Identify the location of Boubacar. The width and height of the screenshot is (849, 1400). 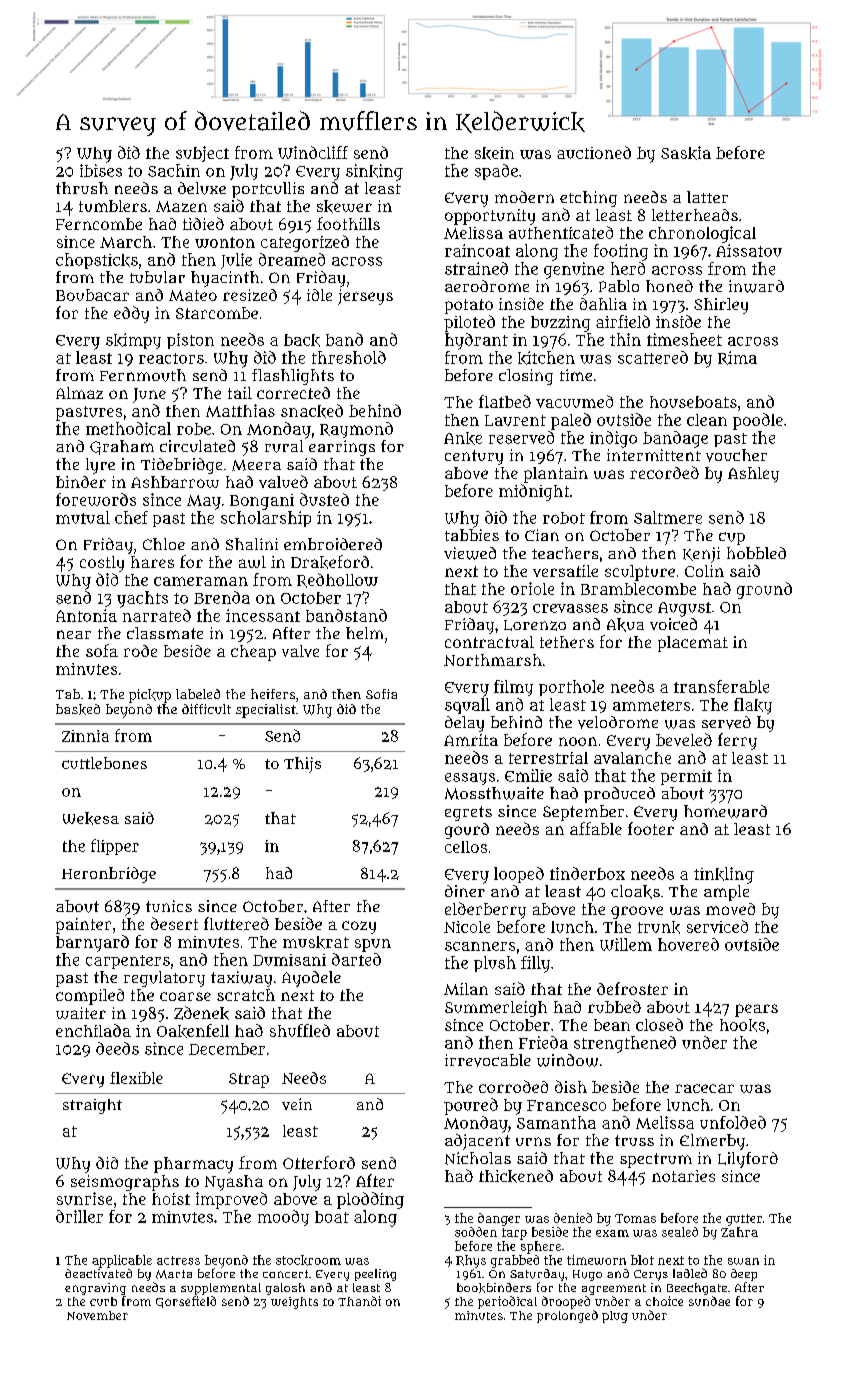
(92, 295).
